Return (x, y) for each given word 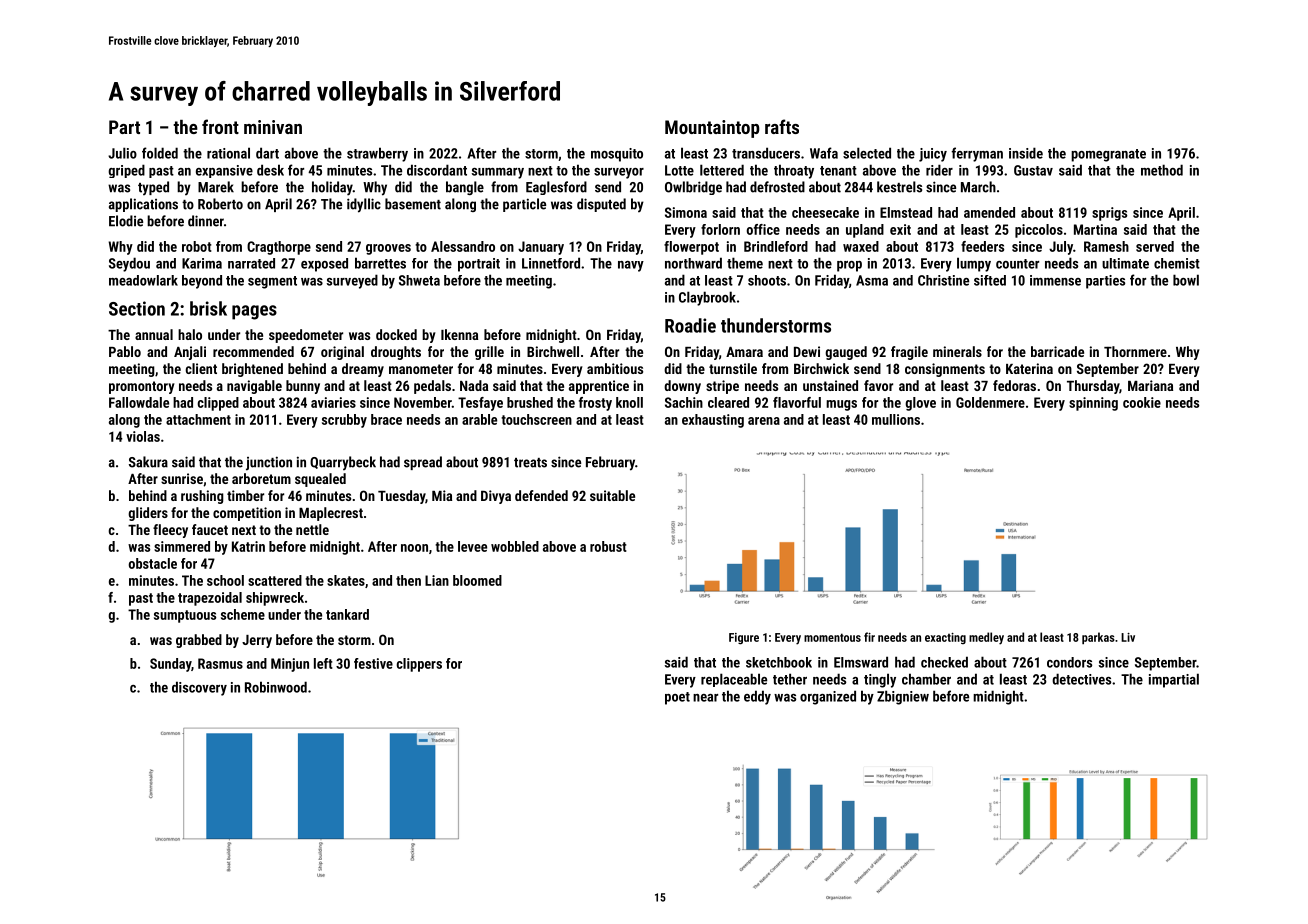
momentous (832, 637)
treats (530, 463)
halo (190, 334)
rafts (782, 126)
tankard (347, 614)
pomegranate (1108, 155)
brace (386, 419)
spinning (1093, 404)
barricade (1057, 351)
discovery (199, 688)
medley (986, 638)
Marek (216, 187)
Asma (872, 280)
